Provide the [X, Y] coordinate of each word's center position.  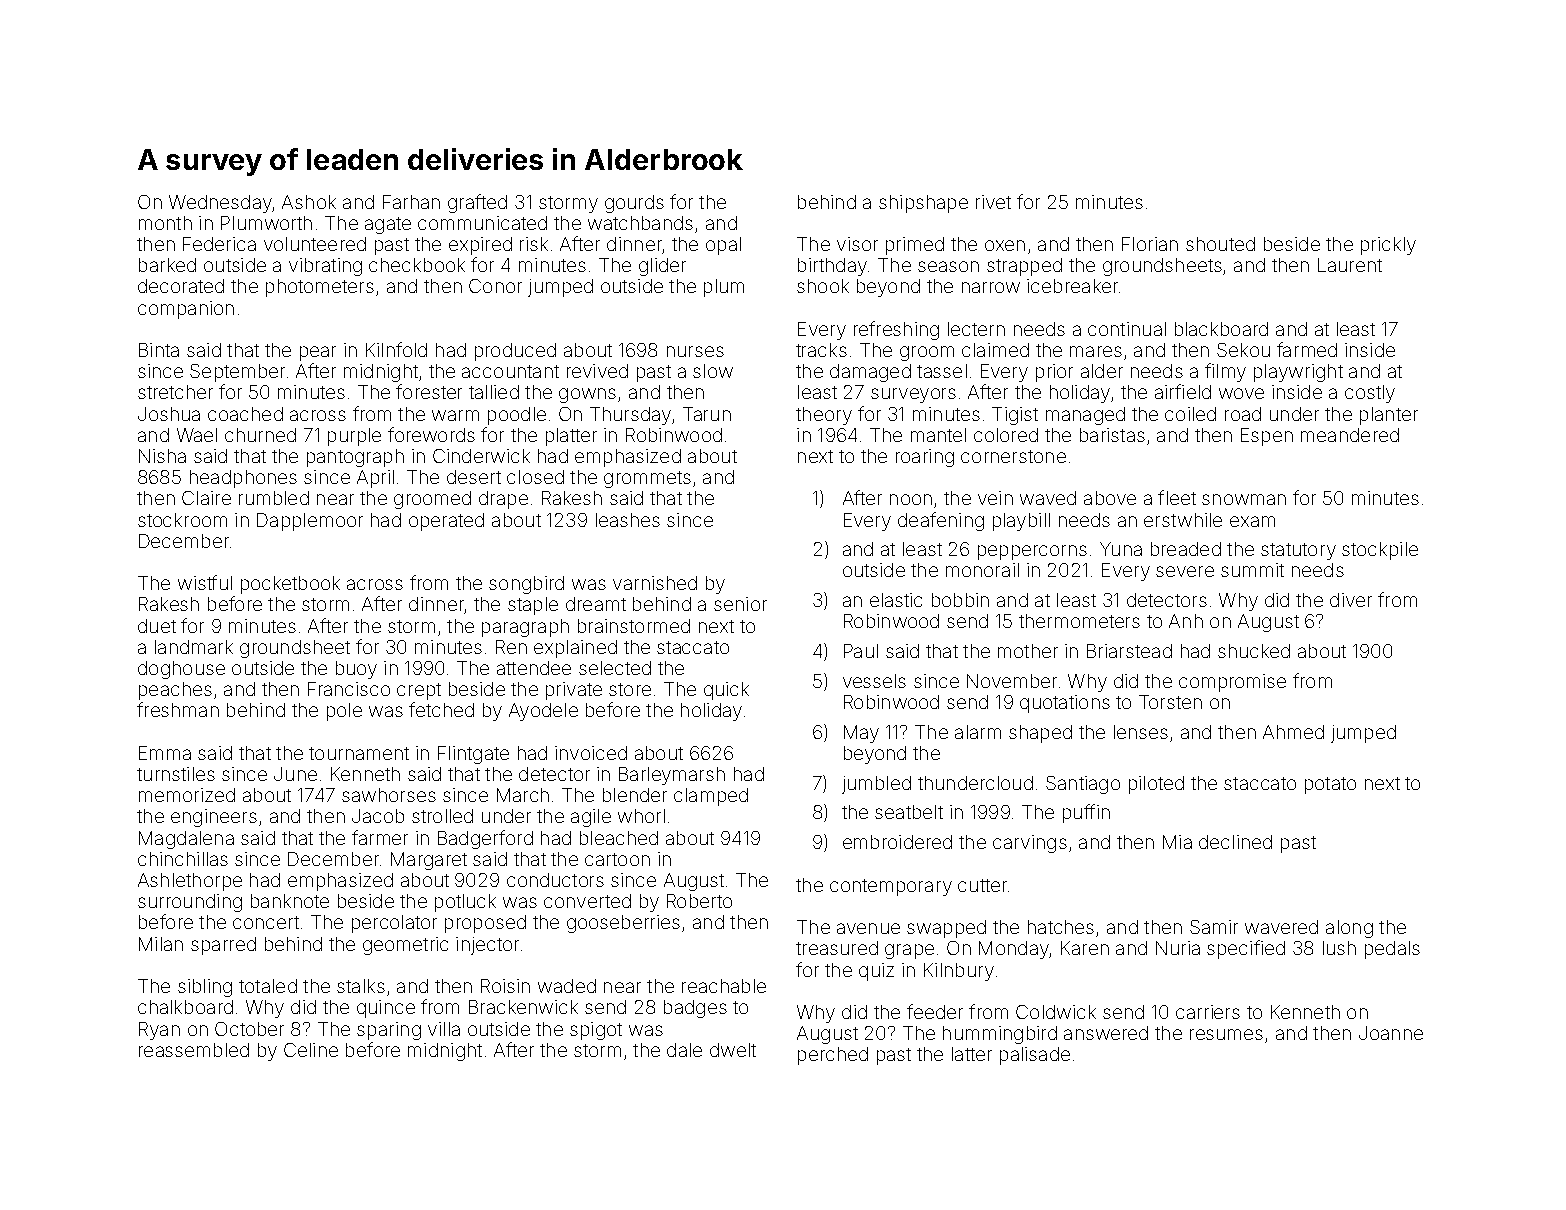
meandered [1350, 435]
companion [186, 310]
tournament [359, 753]
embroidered [897, 842]
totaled [268, 986]
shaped [1040, 734]
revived [597, 371]
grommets [647, 479]
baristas [1112, 435]
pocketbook [290, 585]
